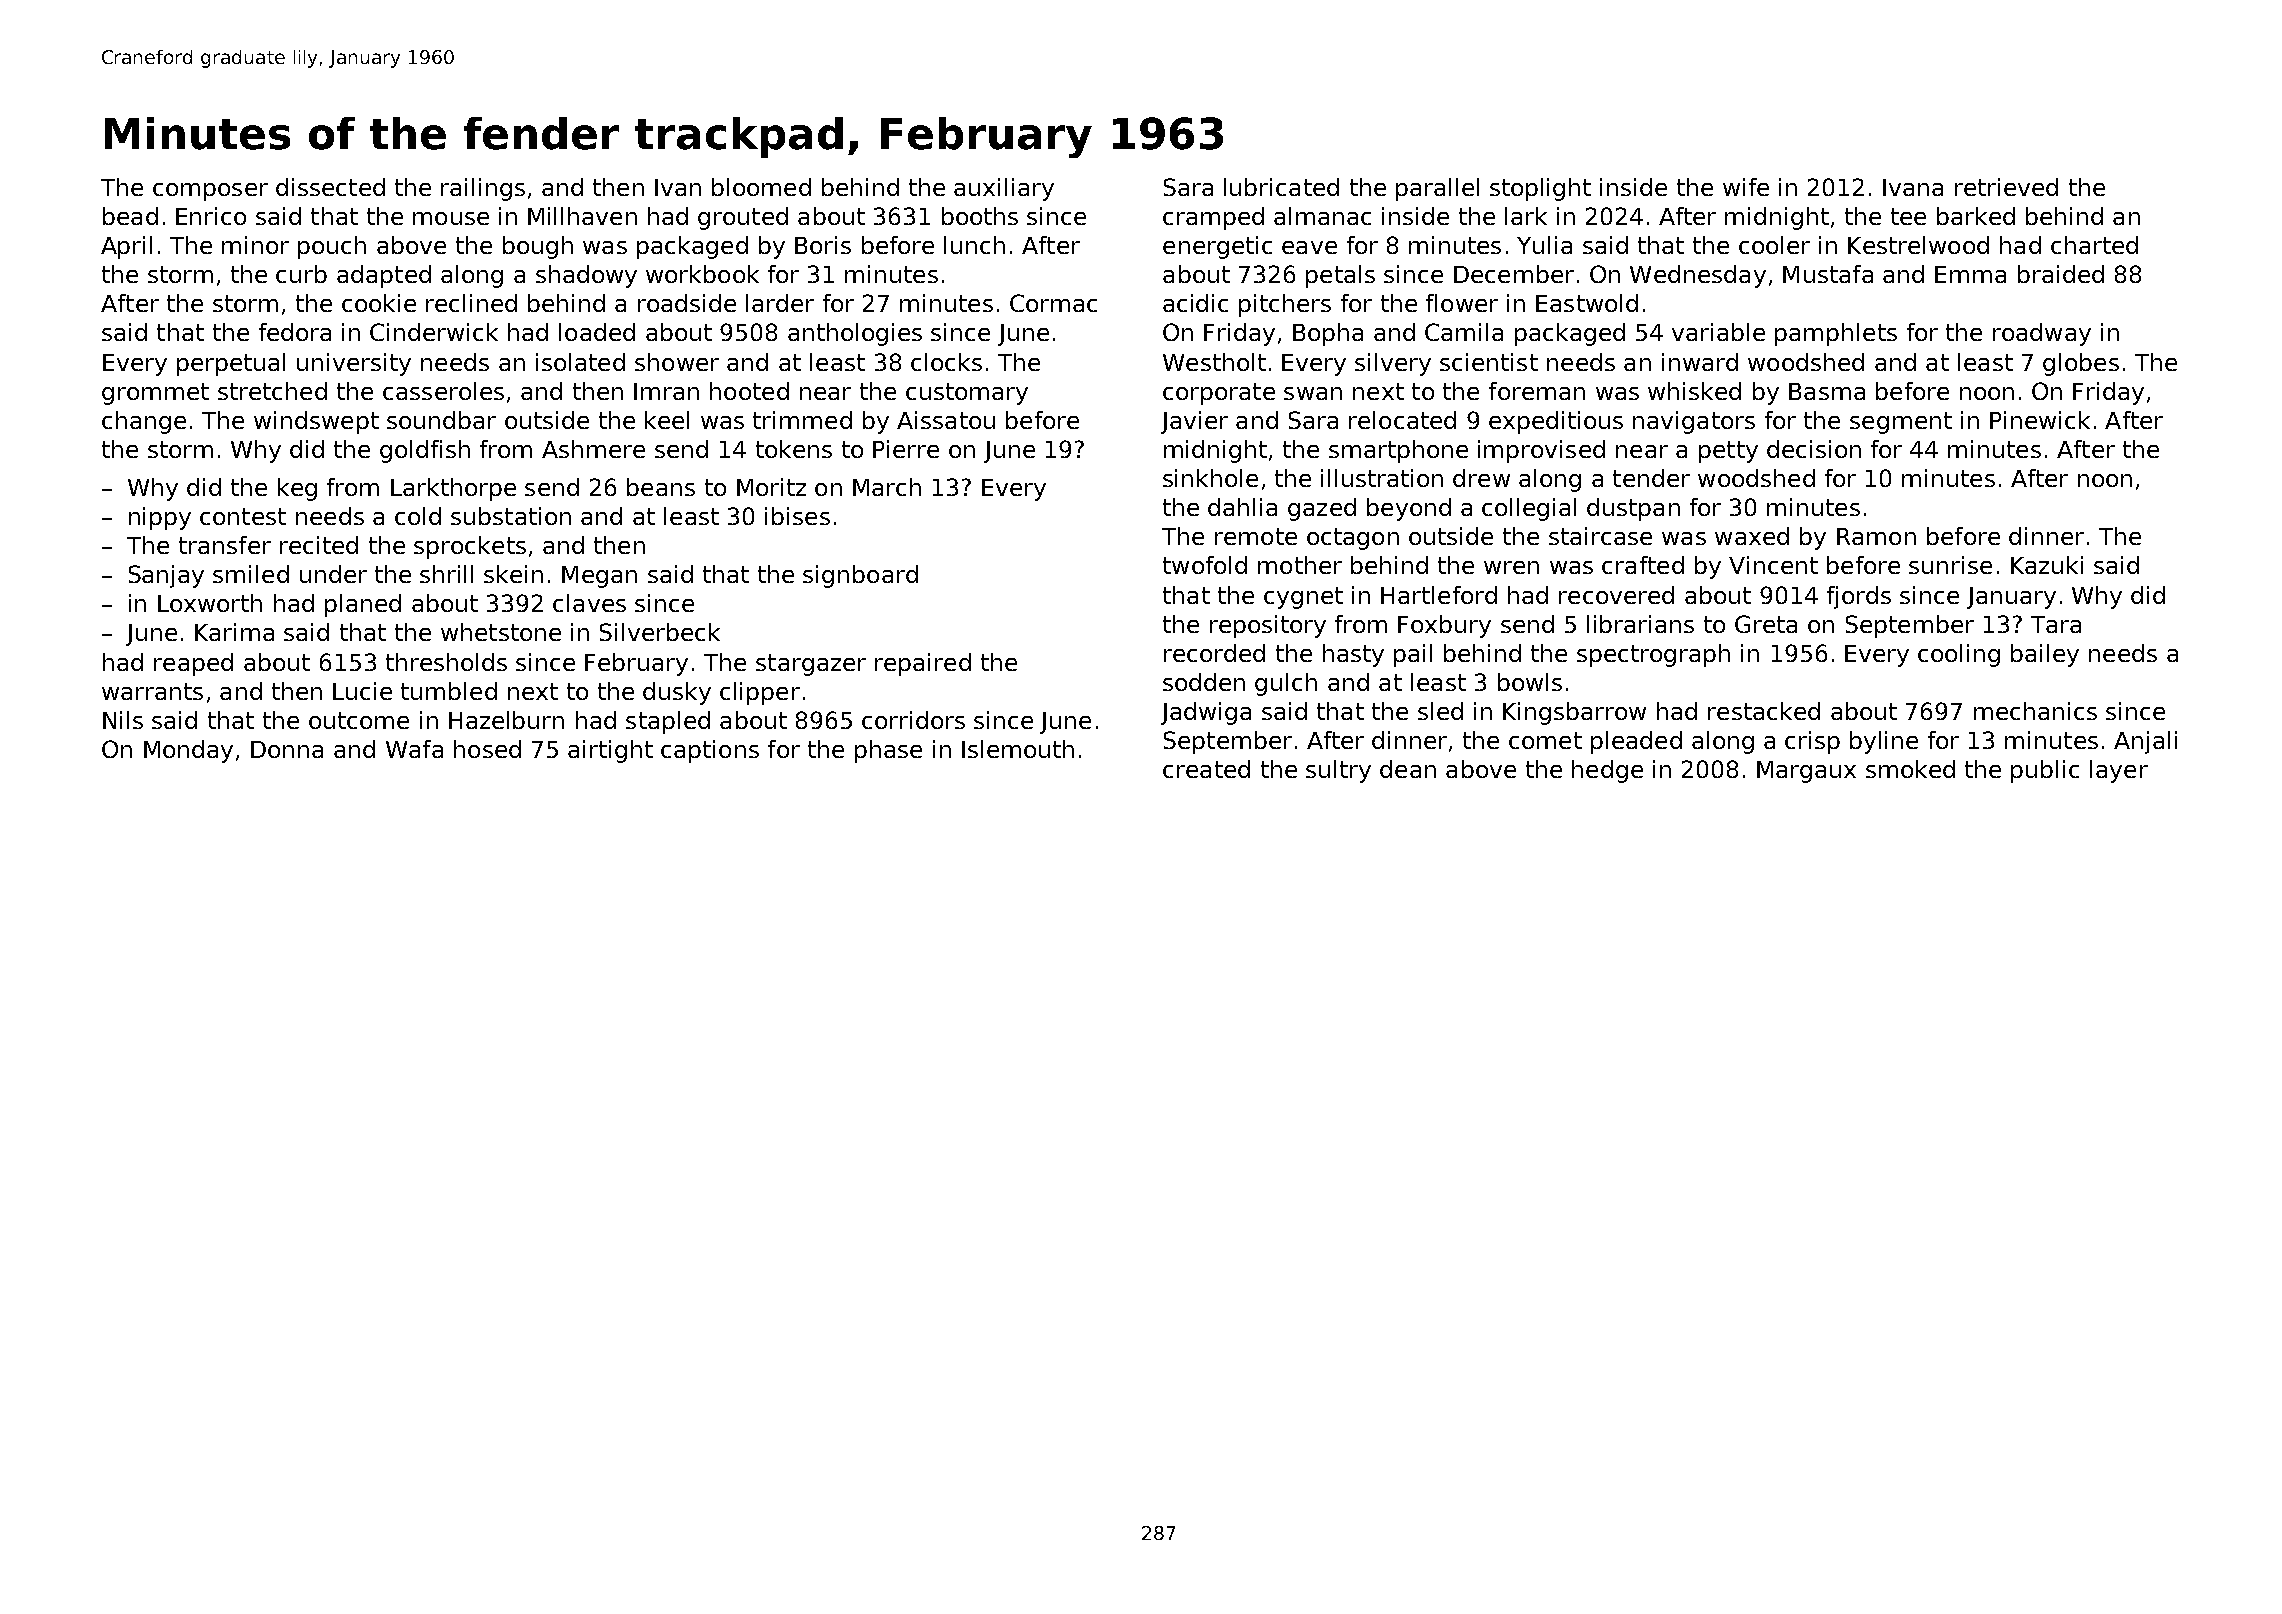 This page has width=2282, height=1614. What do you see at coordinates (599, 577) in the page?
I see `Megan` at bounding box center [599, 577].
